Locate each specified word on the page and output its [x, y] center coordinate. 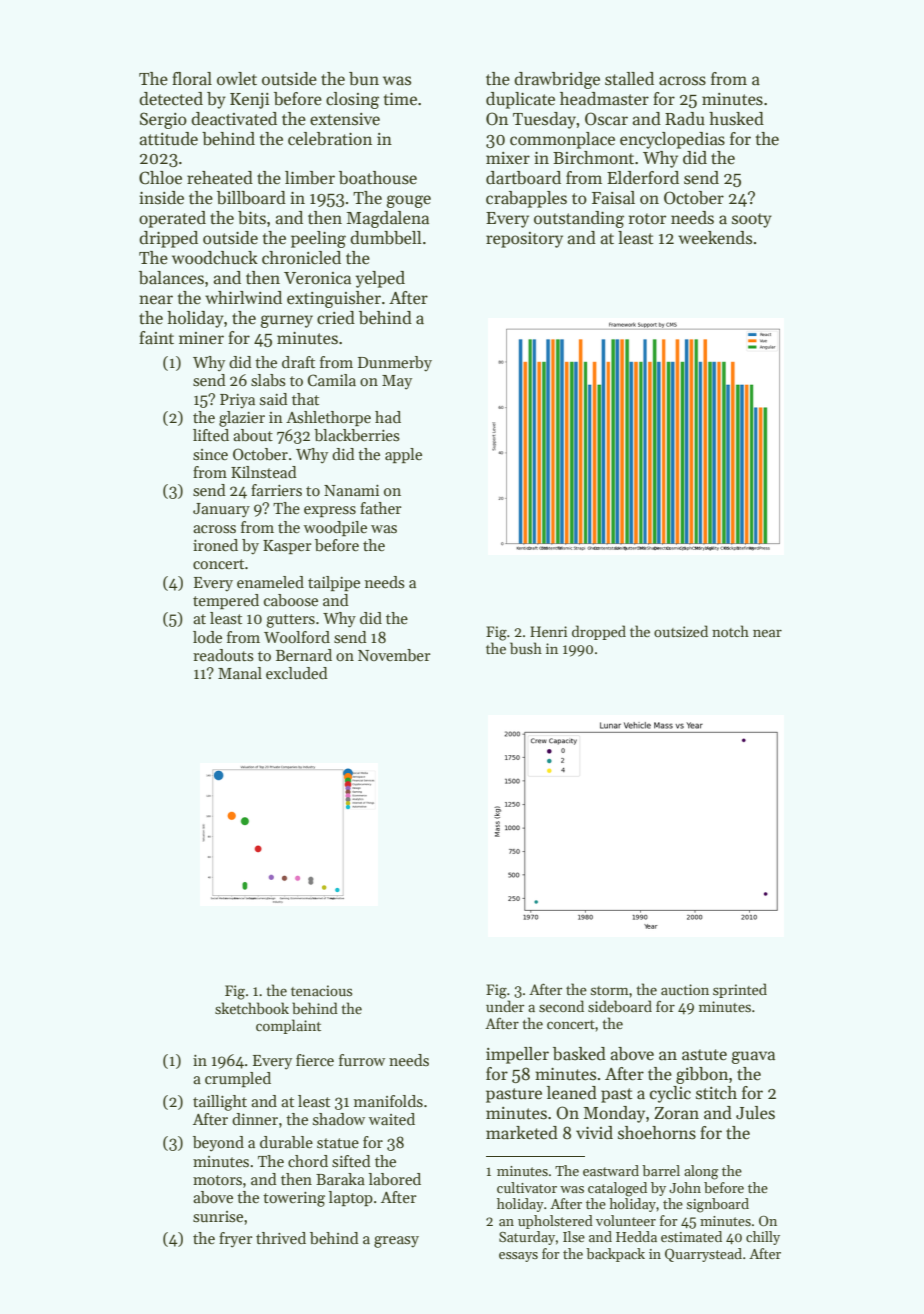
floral [192, 79]
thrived [281, 1238]
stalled [629, 79]
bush [526, 648]
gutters [290, 621]
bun [364, 79]
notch [730, 631]
